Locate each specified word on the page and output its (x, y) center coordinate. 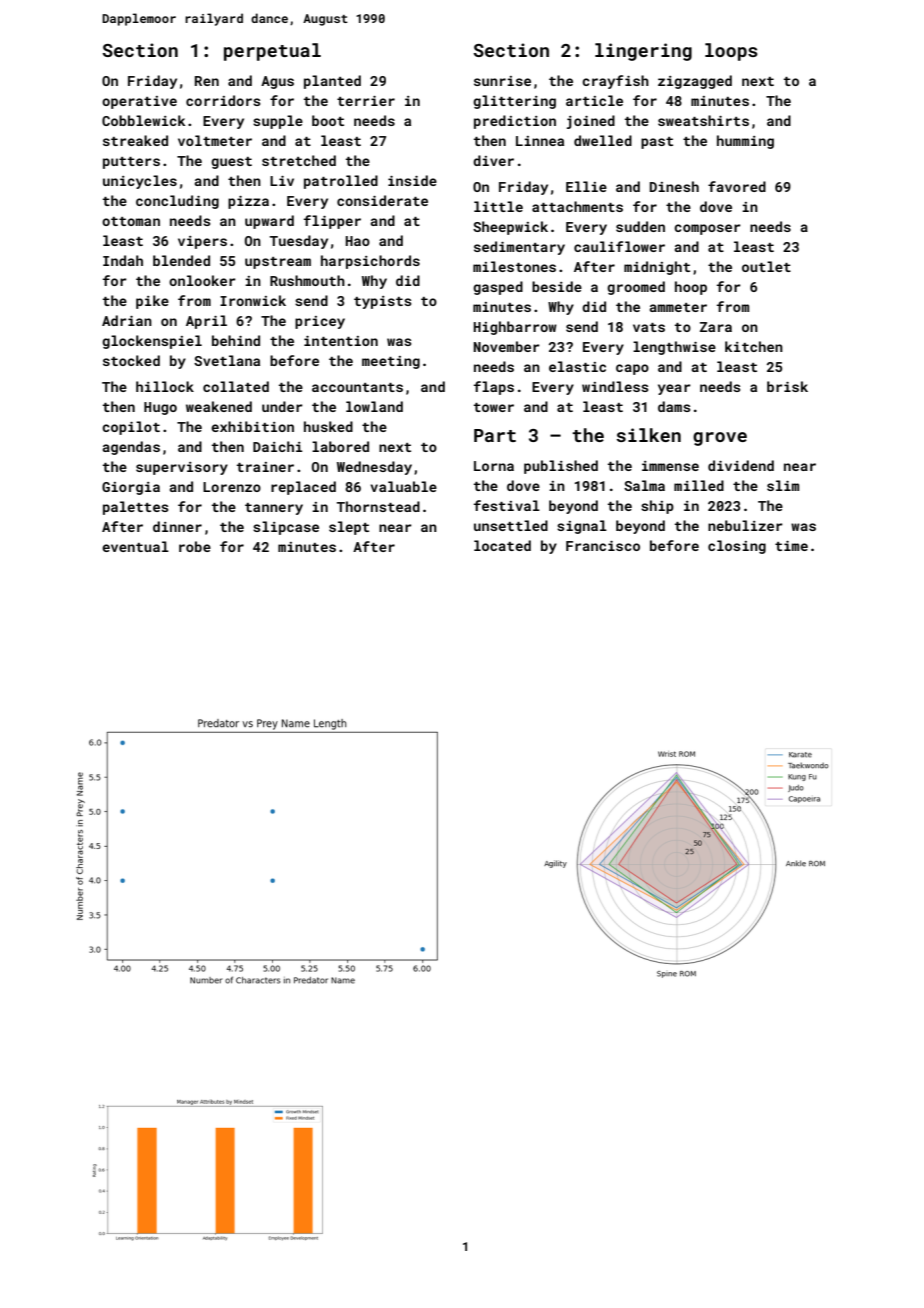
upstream (278, 263)
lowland (374, 406)
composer (707, 229)
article (594, 100)
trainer (265, 467)
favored (737, 186)
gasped (498, 288)
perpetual (272, 52)
